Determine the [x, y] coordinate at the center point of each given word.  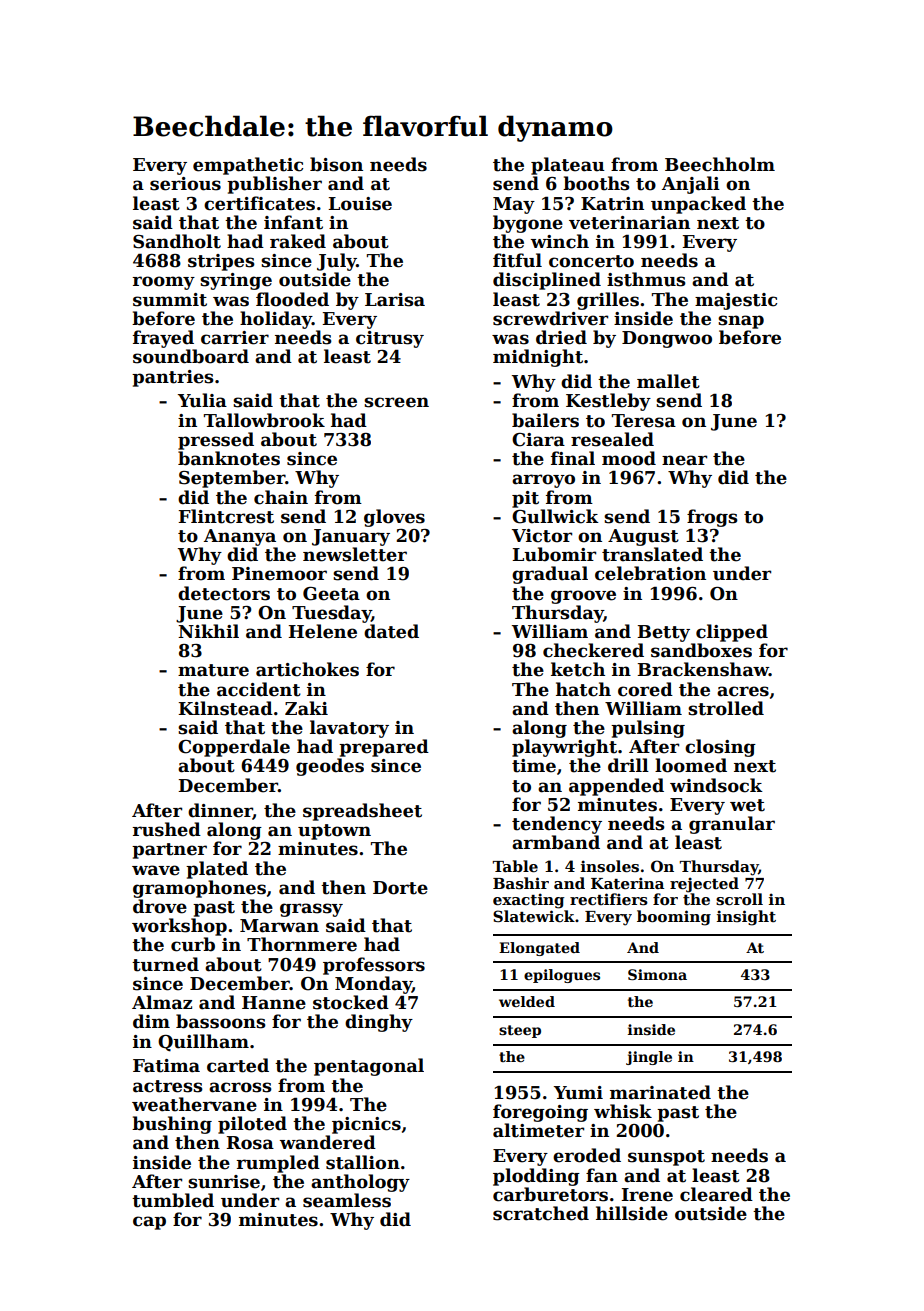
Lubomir [554, 554]
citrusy [390, 339]
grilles [608, 301]
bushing [172, 1125]
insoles [610, 866]
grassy [311, 910]
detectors [224, 593]
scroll [739, 899]
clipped [732, 633]
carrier [235, 338]
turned [165, 964]
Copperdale [234, 748]
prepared [384, 748]
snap [741, 322]
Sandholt [177, 241]
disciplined [547, 281]
